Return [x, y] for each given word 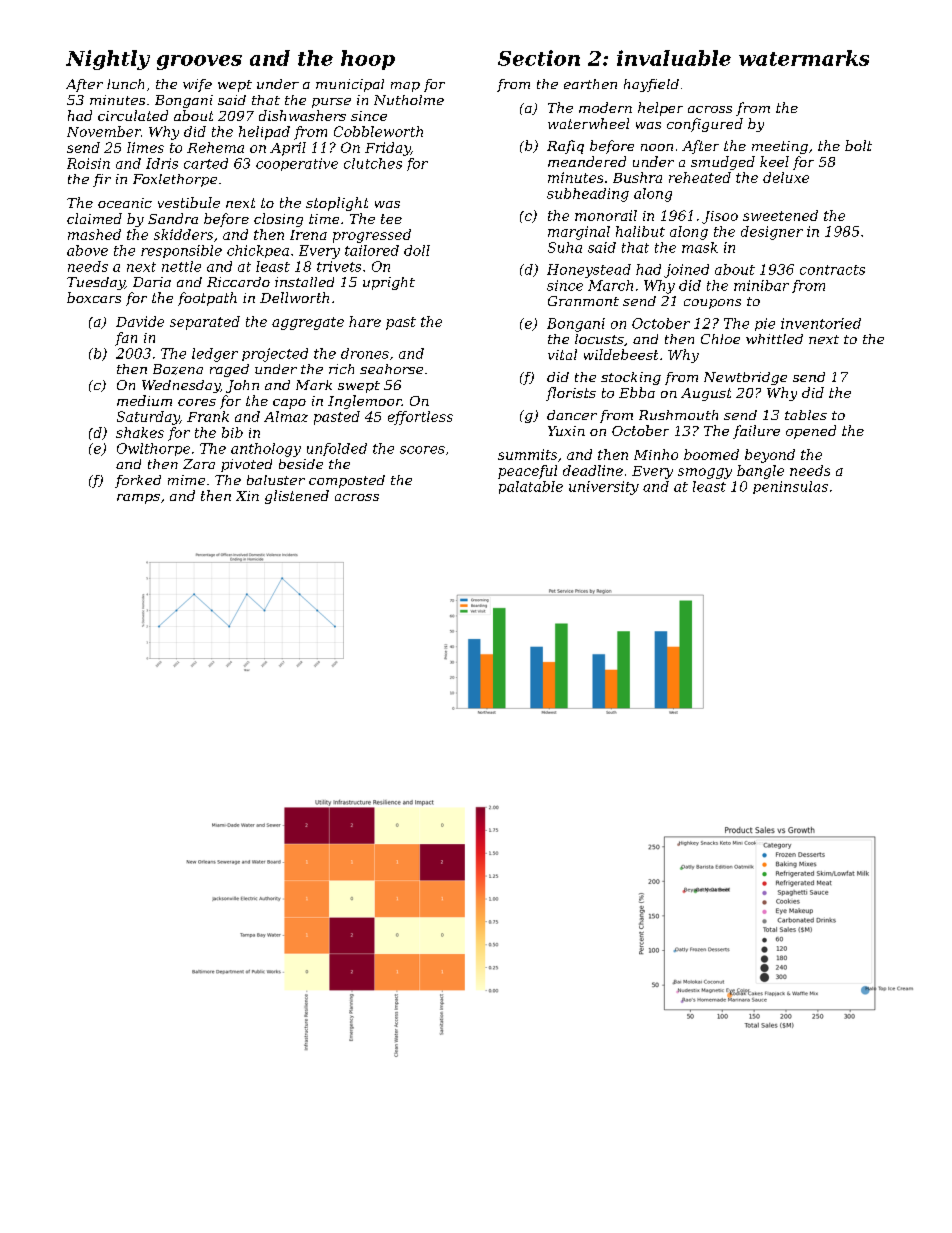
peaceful [527, 472]
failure [756, 432]
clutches [373, 163]
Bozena [178, 369]
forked [138, 481]
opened [811, 432]
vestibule [189, 202]
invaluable [674, 58]
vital [562, 354]
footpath [207, 299]
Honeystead [589, 271]
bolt [858, 145]
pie [765, 324]
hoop [368, 60]
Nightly [108, 60]
